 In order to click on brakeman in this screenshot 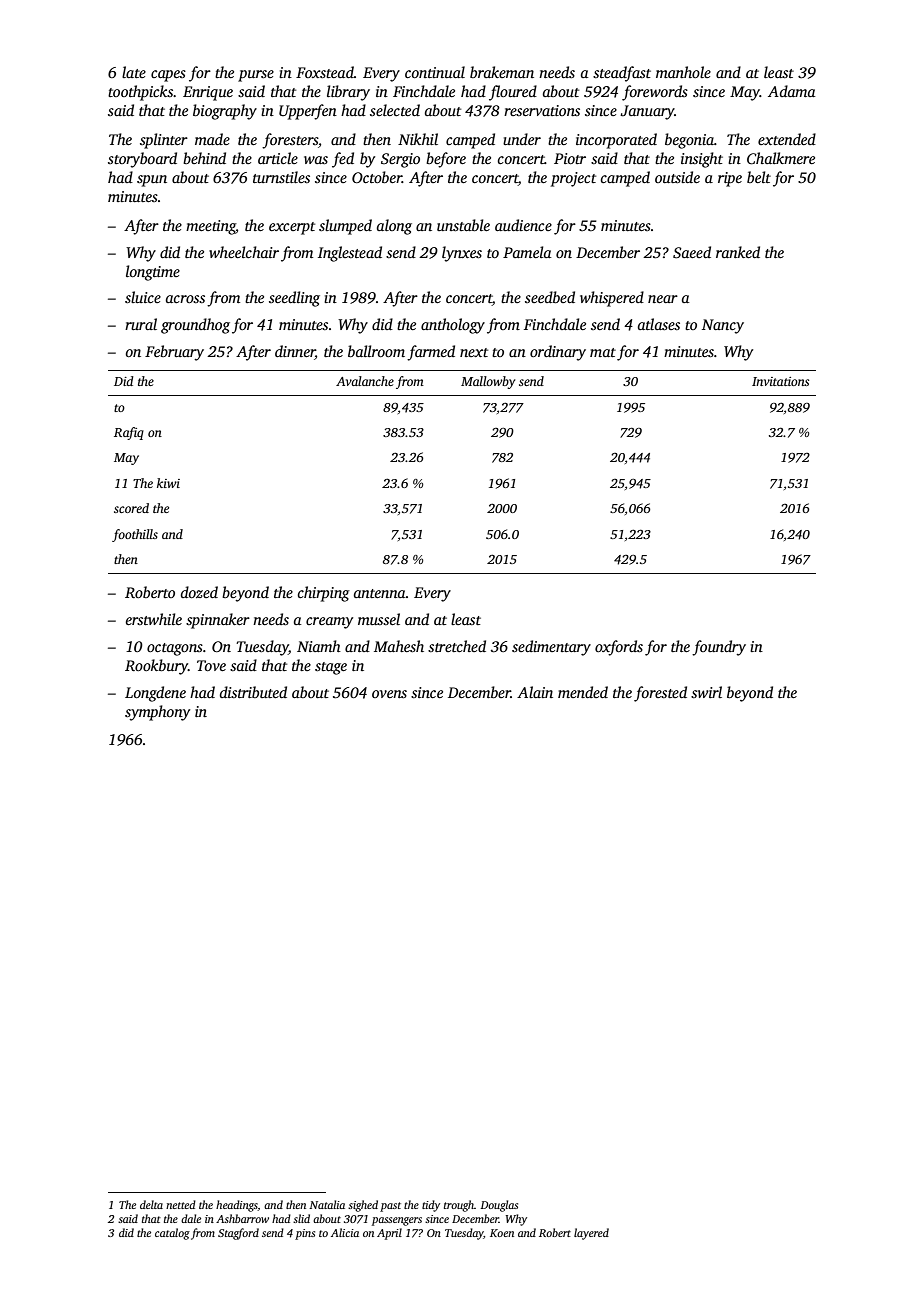, I will do `click(502, 72)`.
